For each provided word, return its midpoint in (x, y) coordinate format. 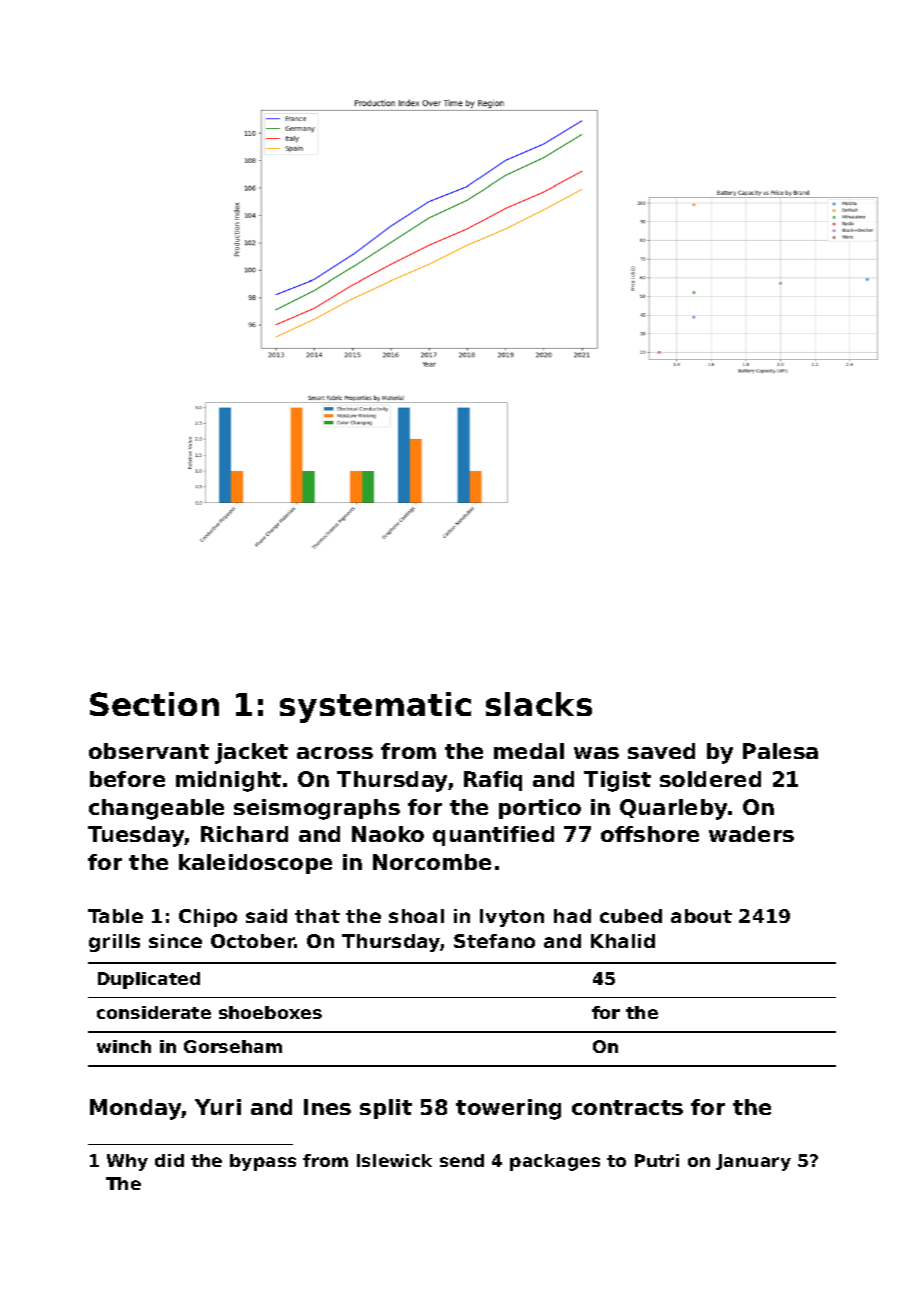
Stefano (494, 941)
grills (114, 943)
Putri (657, 1160)
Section (154, 704)
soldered (710, 779)
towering (508, 1109)
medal (529, 751)
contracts (627, 1107)
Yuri (218, 1107)
